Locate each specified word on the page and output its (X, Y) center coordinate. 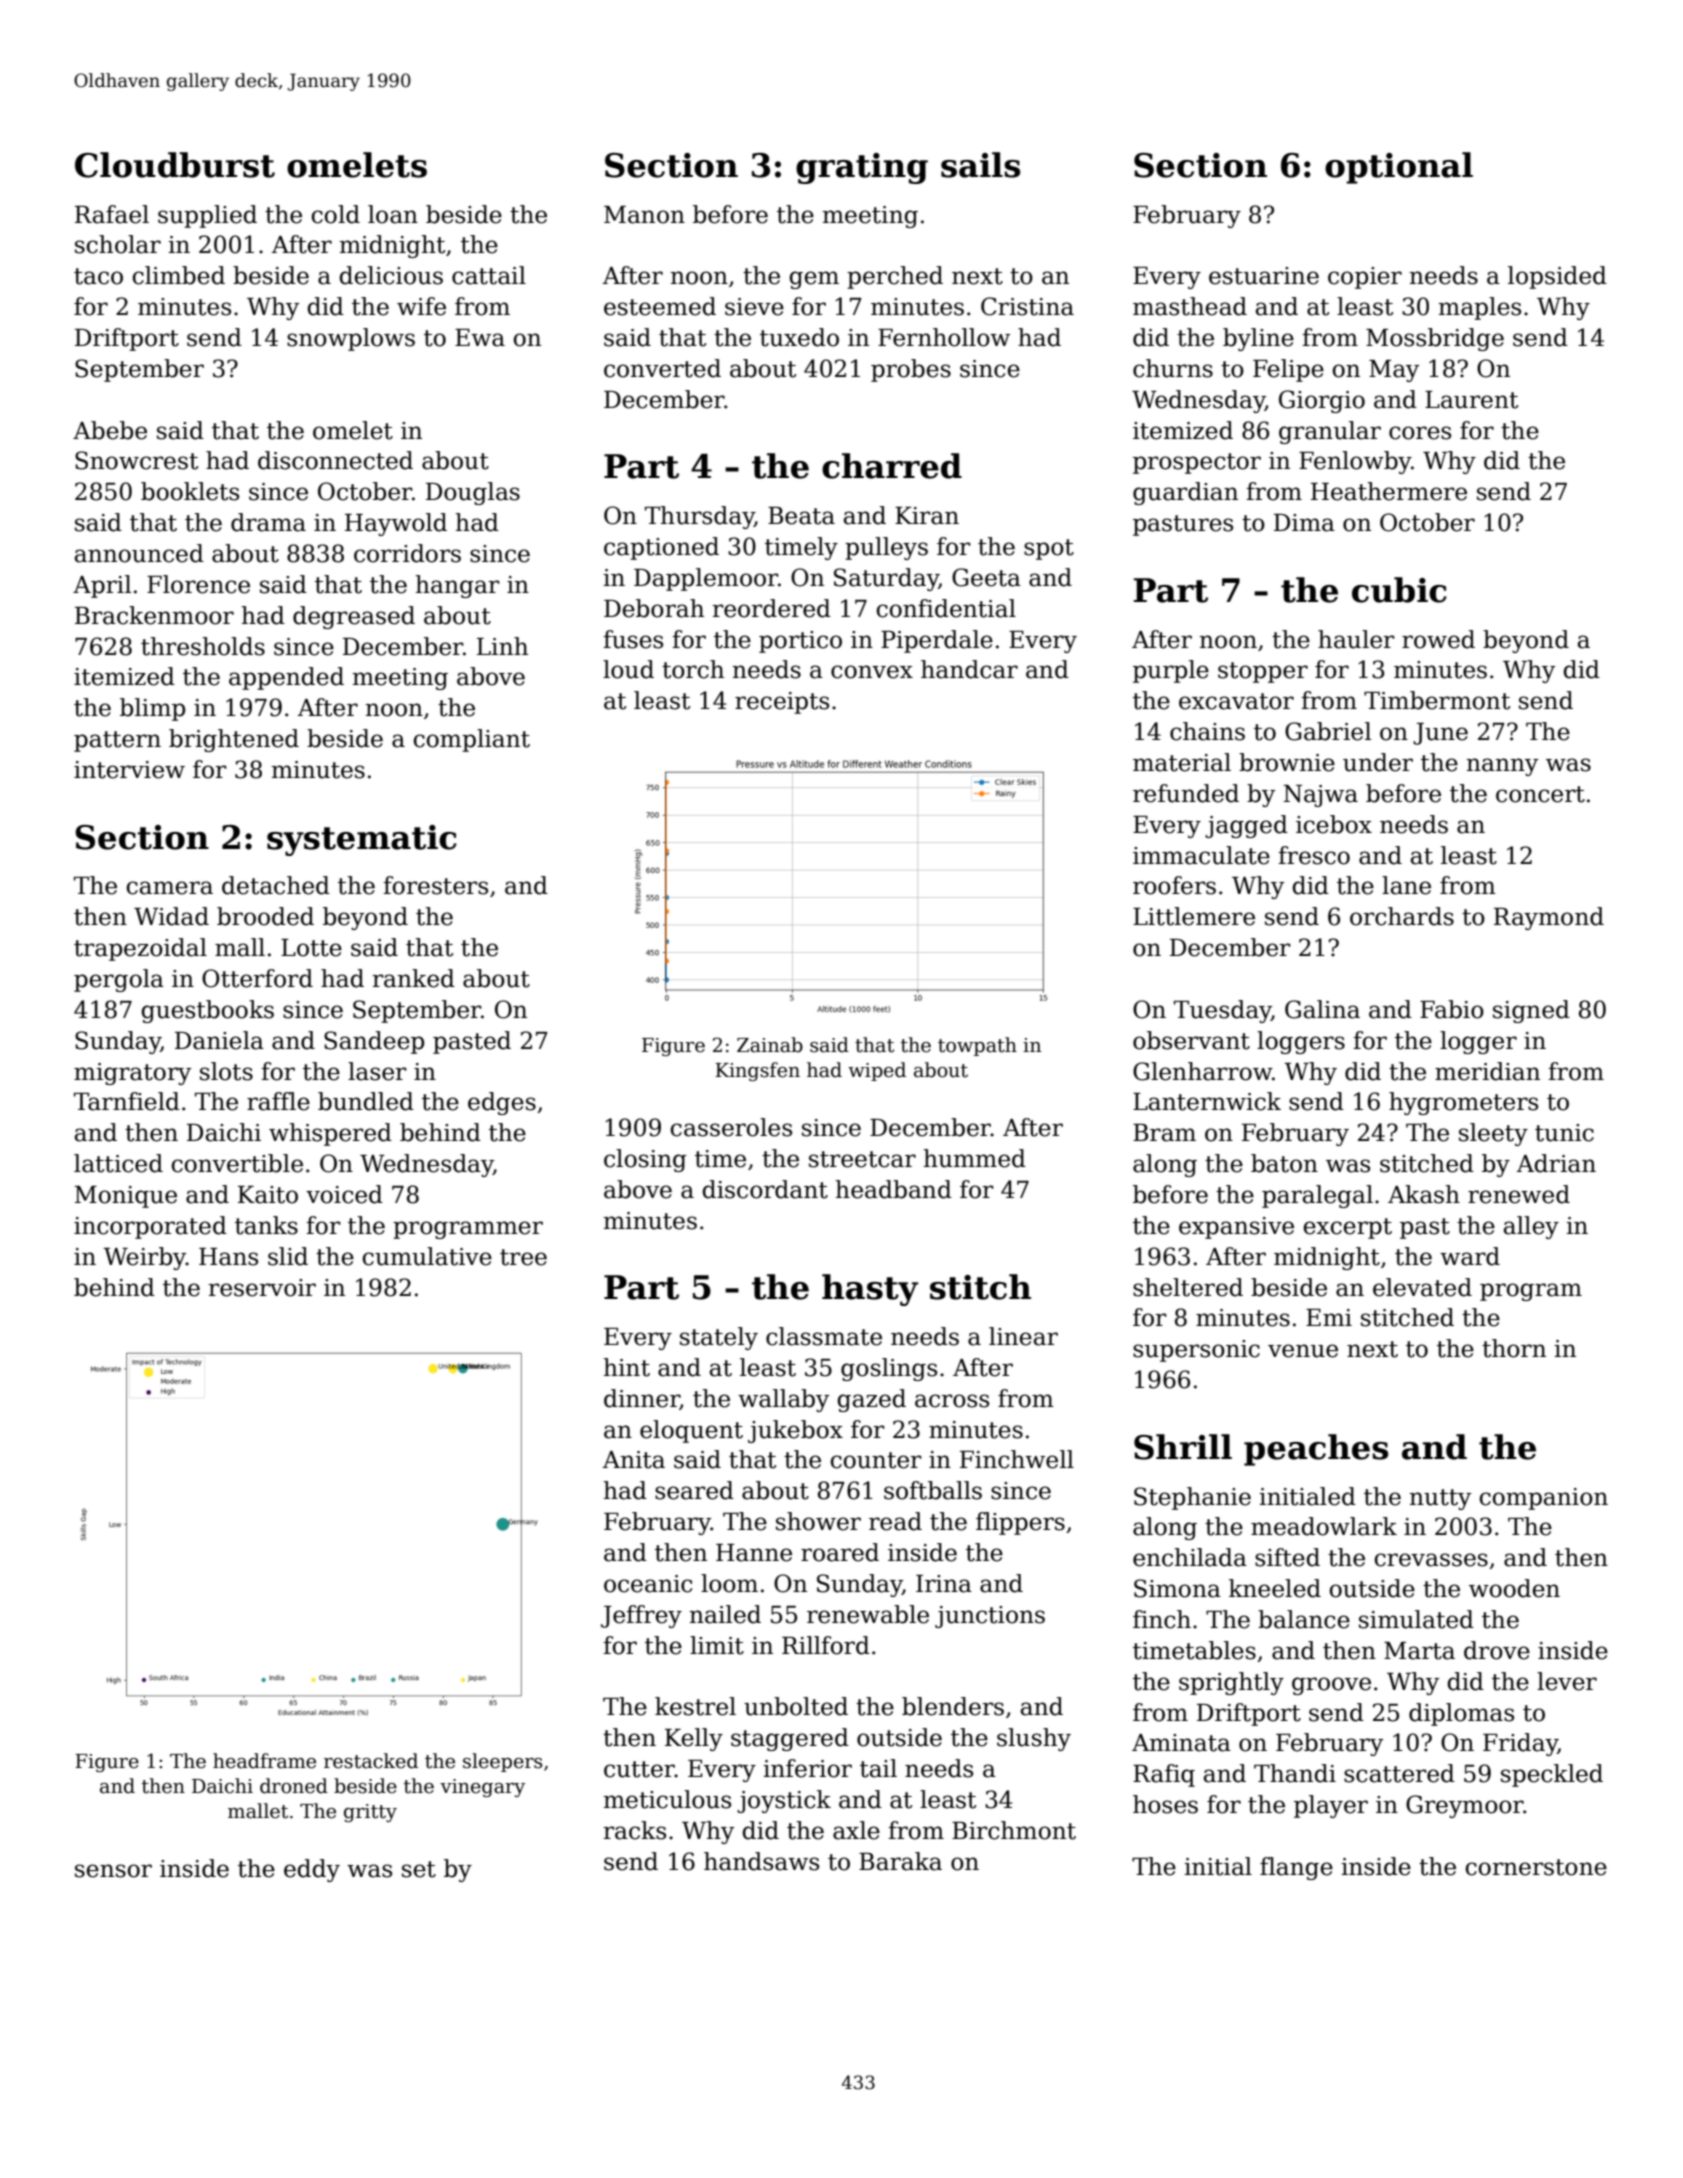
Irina (944, 1584)
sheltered (1188, 1287)
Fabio (1452, 1009)
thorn (1514, 1348)
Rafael (112, 214)
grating (862, 168)
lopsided (1557, 277)
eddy (312, 1870)
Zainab (770, 1045)
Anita (634, 1460)
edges (502, 1103)
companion (1544, 1499)
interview (129, 770)
